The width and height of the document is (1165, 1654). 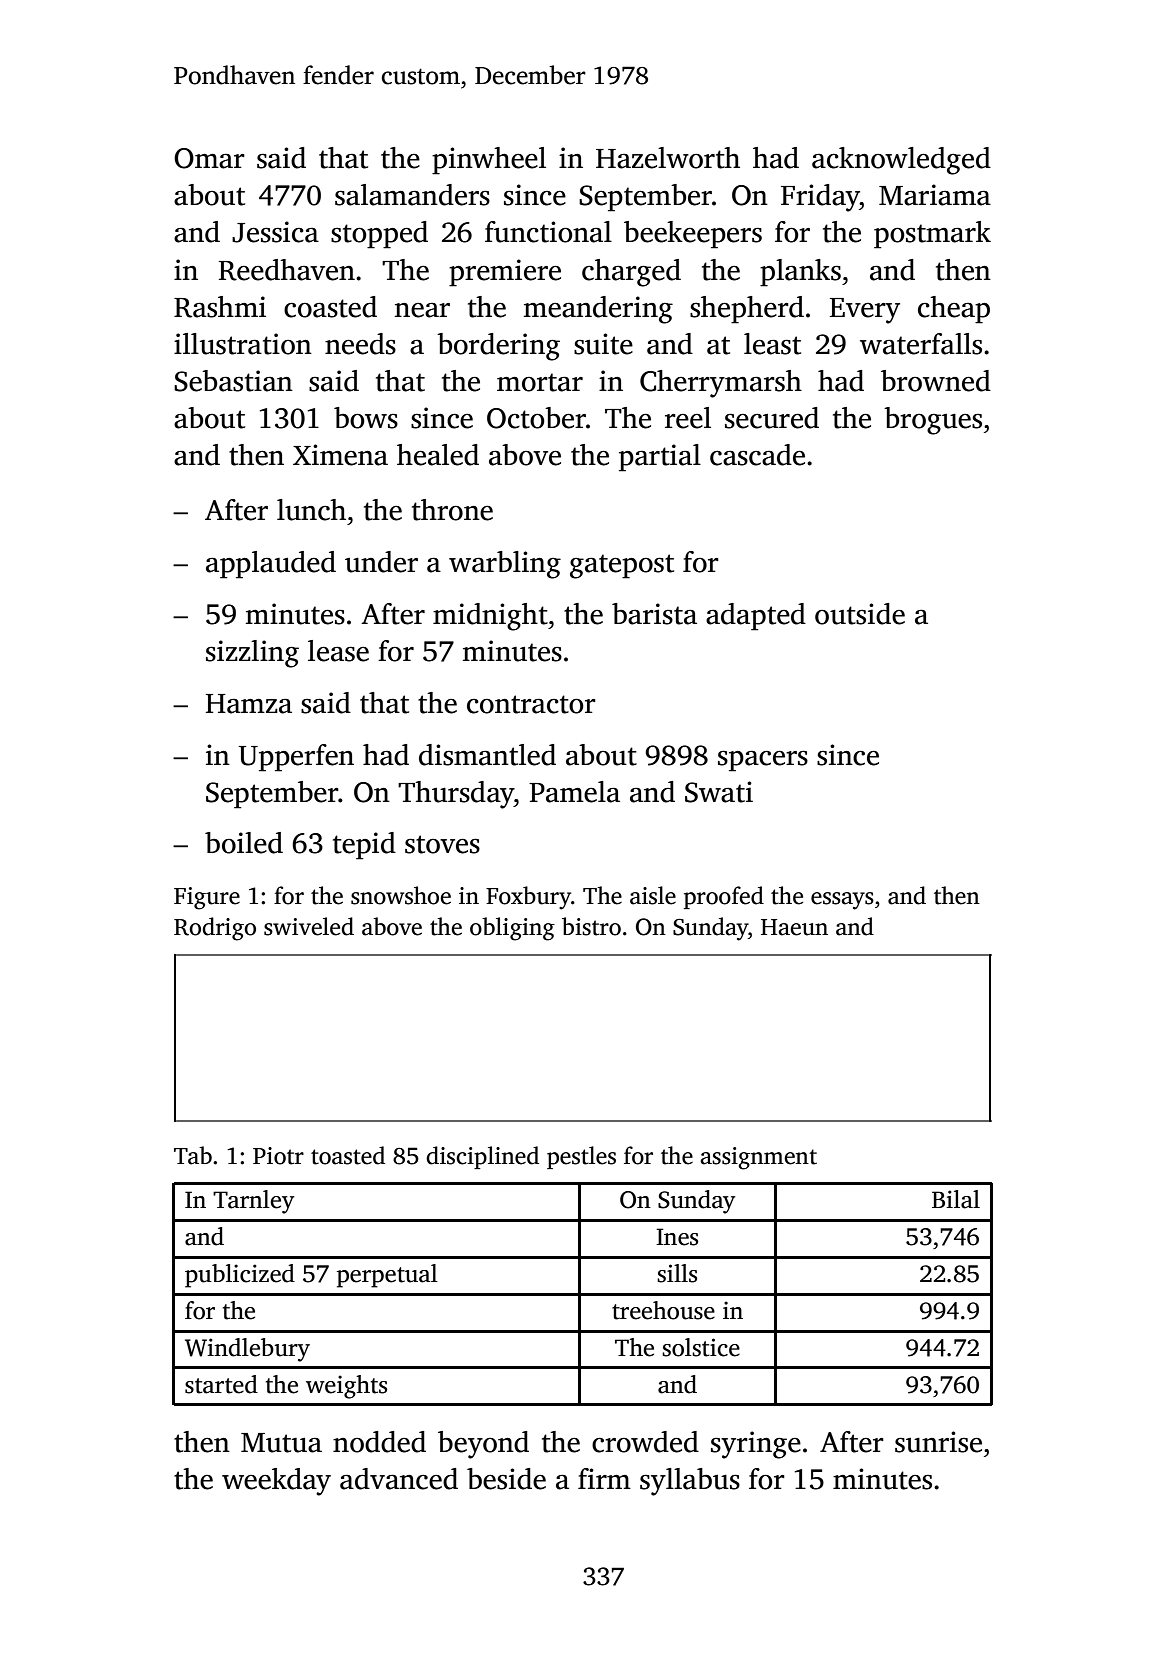 I want to click on sunrise, so click(x=938, y=1442).
